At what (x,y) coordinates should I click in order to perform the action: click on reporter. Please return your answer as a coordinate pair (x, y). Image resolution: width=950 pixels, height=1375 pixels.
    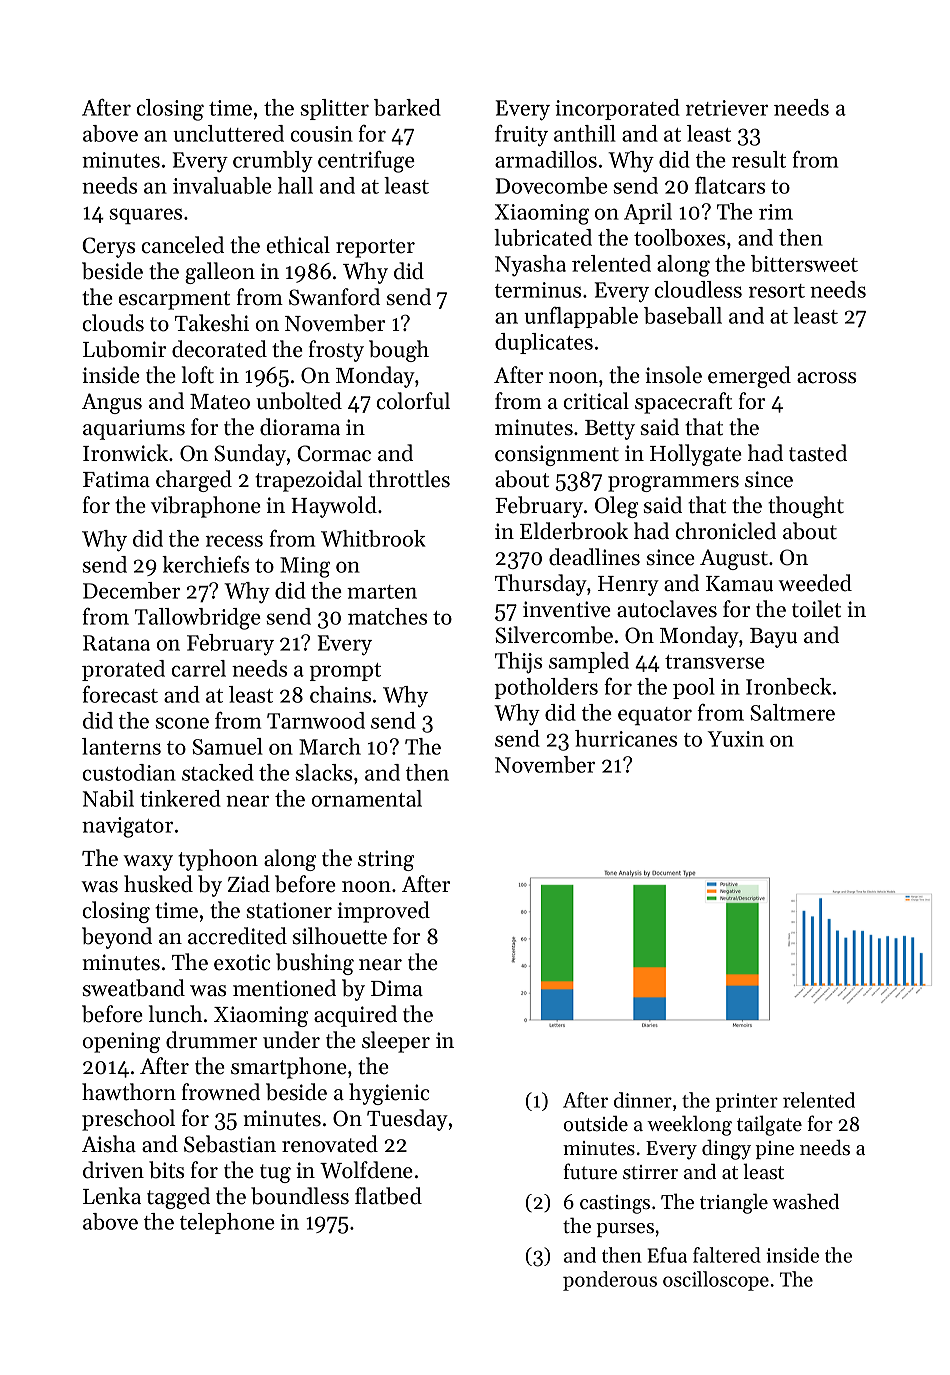
    Looking at the image, I should click on (375, 248).
